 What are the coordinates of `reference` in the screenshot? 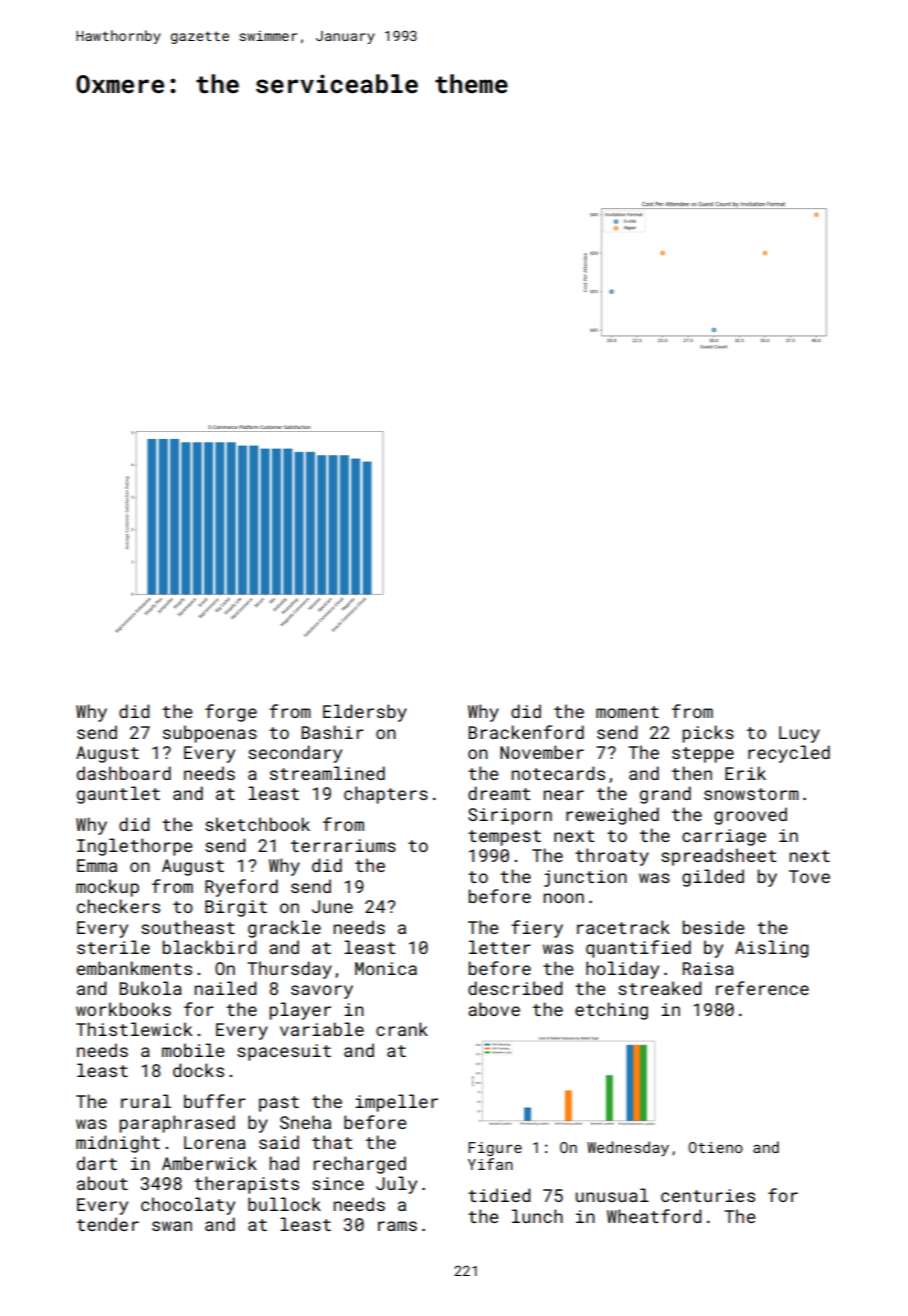 It's located at (762, 988).
